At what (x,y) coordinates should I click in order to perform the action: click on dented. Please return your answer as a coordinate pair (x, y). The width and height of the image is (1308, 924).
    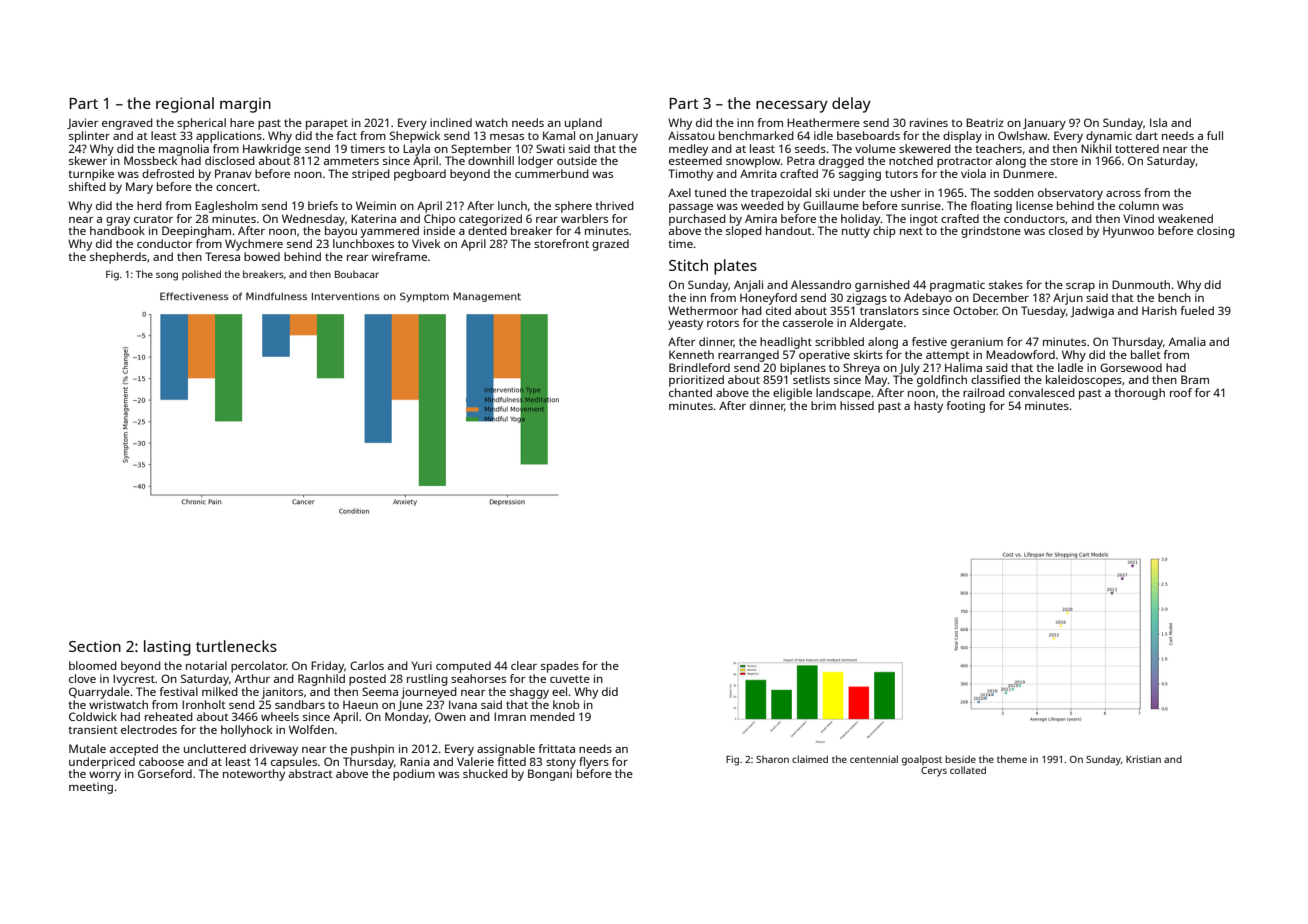
    Looking at the image, I should click on (487, 230).
